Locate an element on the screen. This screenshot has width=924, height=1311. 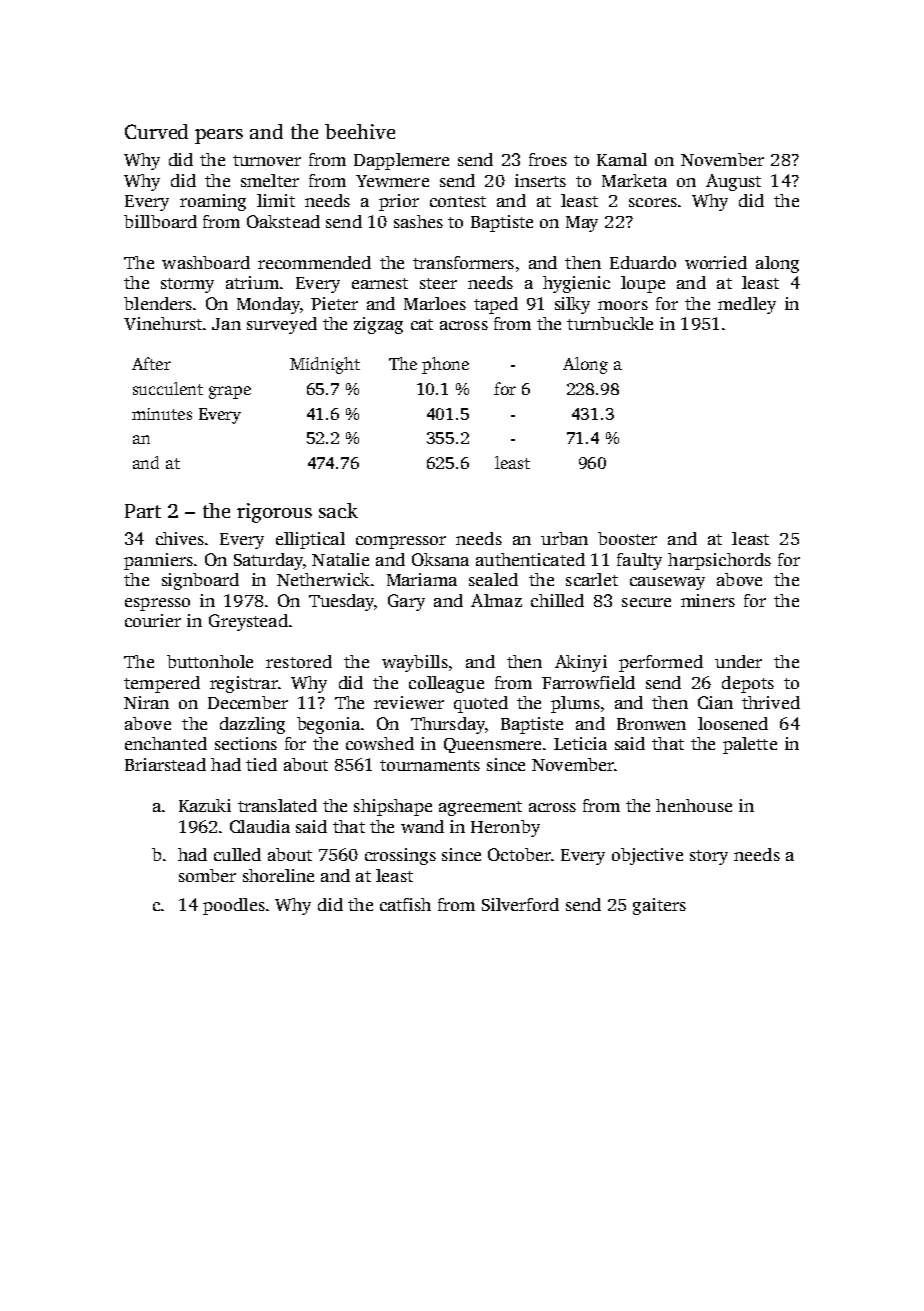
gaiters is located at coordinates (659, 906).
